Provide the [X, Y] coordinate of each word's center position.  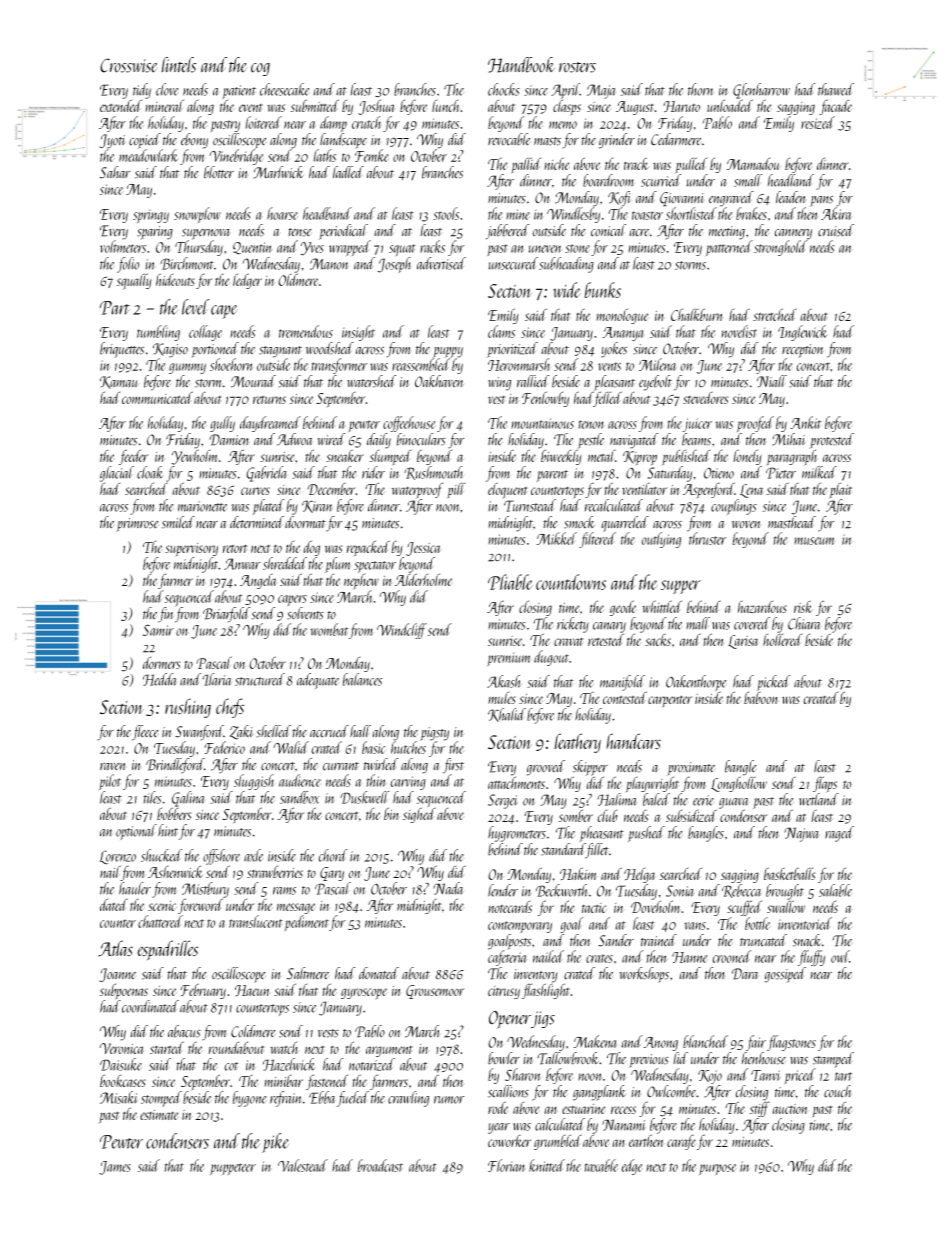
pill [456, 490]
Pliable [510, 582]
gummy [187, 368]
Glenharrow [761, 91]
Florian [507, 1165]
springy [151, 216]
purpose [718, 1169]
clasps [567, 108]
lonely [747, 457]
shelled [273, 731]
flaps [825, 784]
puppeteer [233, 1169]
